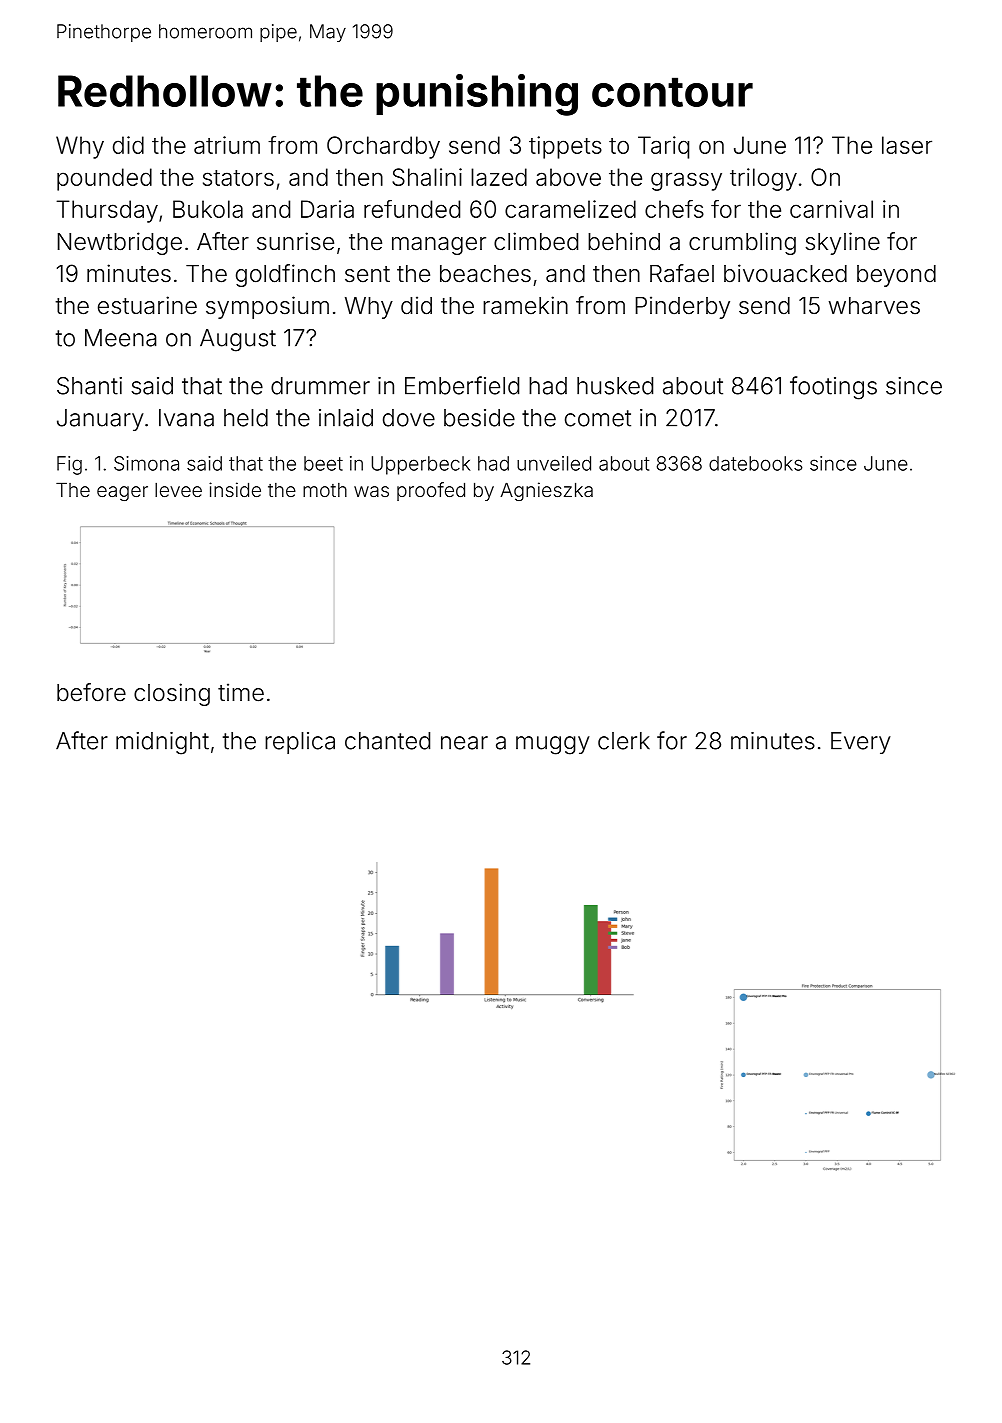 The width and height of the page is (1002, 1423). Describe the element at coordinates (172, 694) in the page. I see `closing` at that location.
